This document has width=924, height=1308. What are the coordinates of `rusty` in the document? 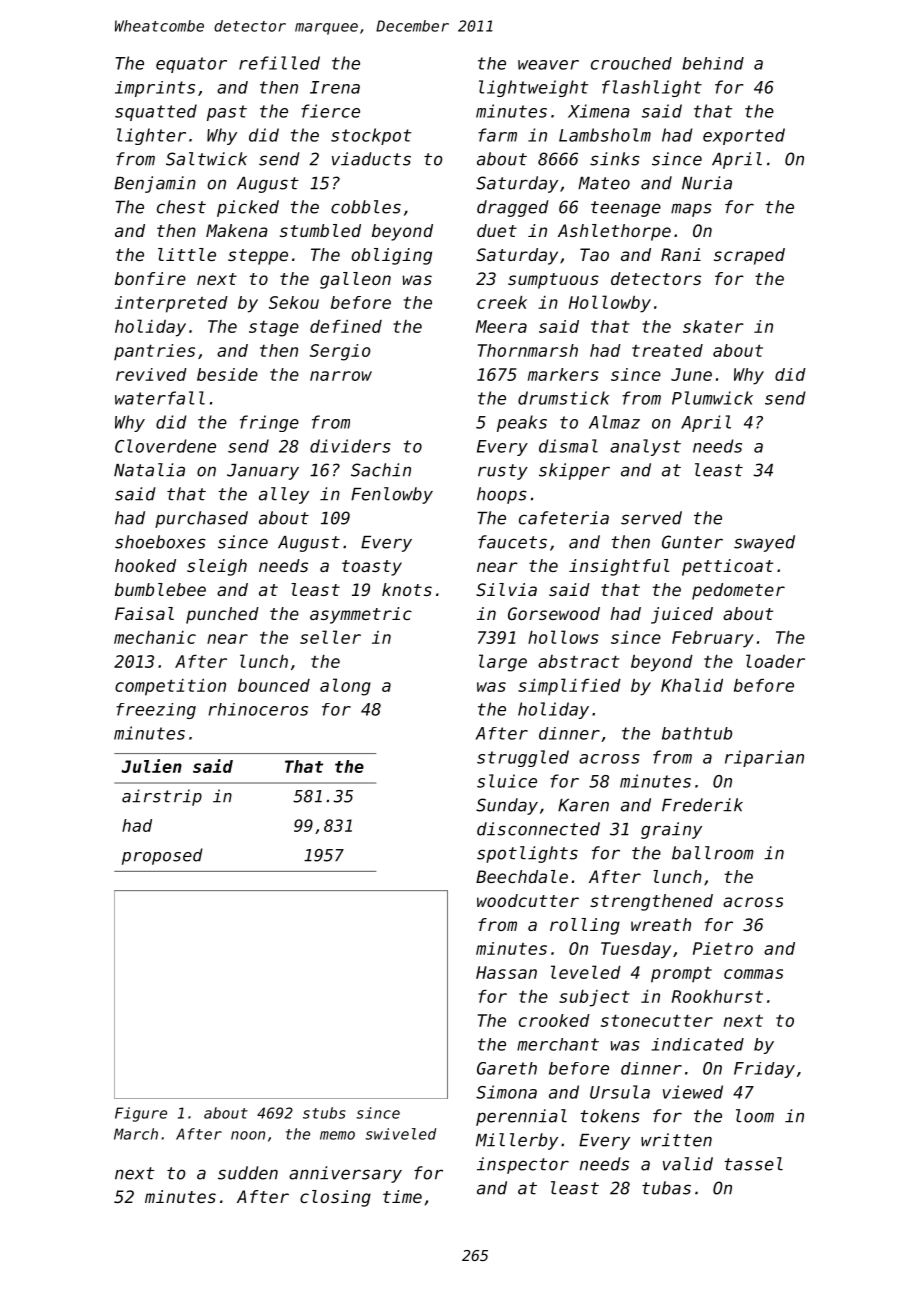 It's located at (503, 472).
